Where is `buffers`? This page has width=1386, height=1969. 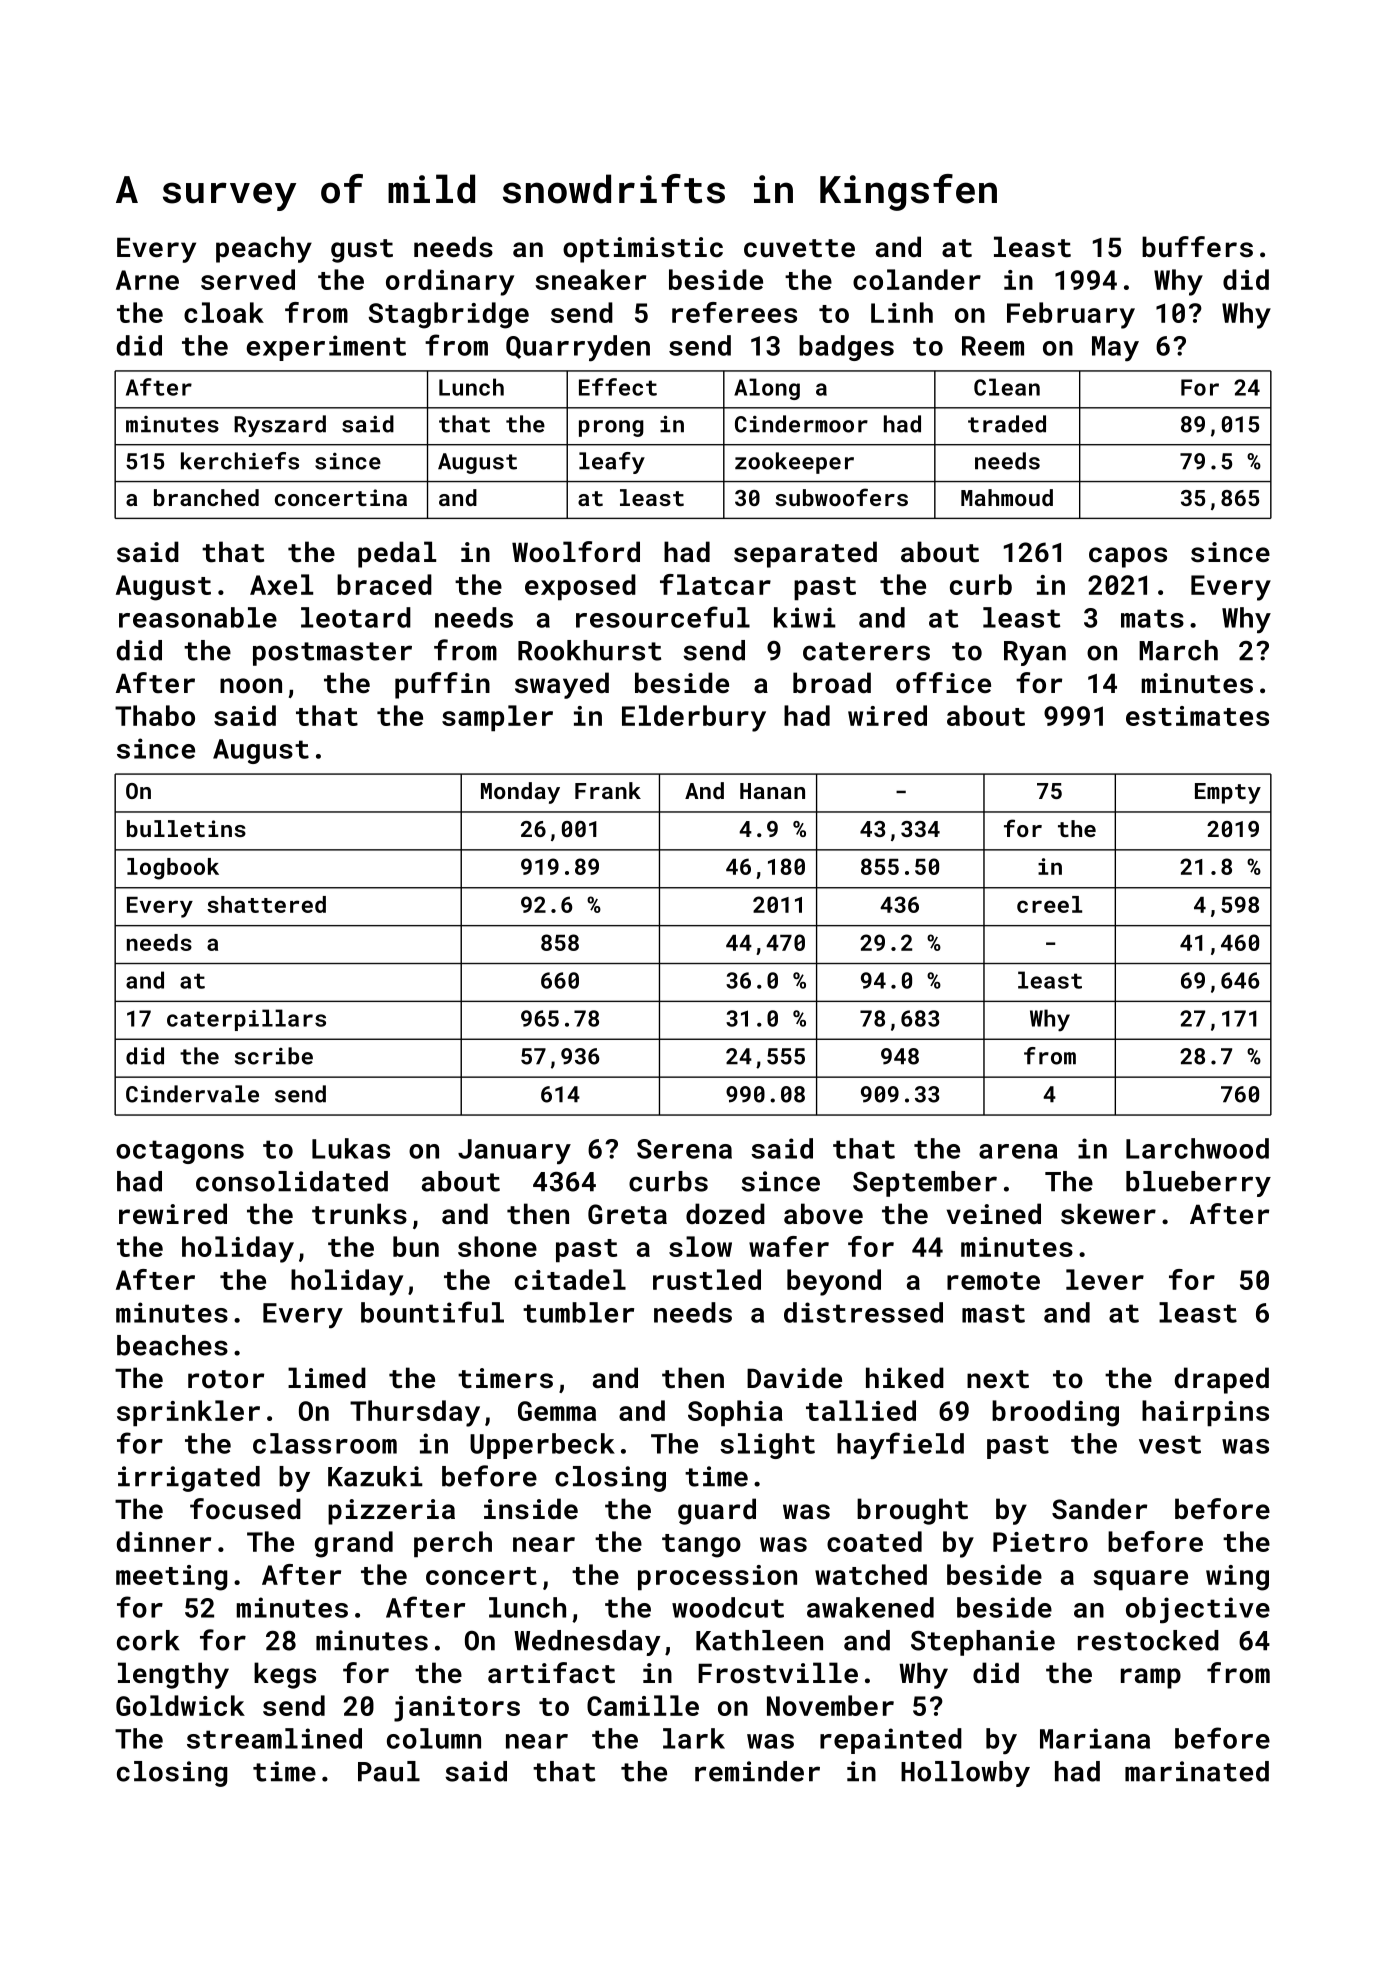 buffers is located at coordinates (1197, 247).
